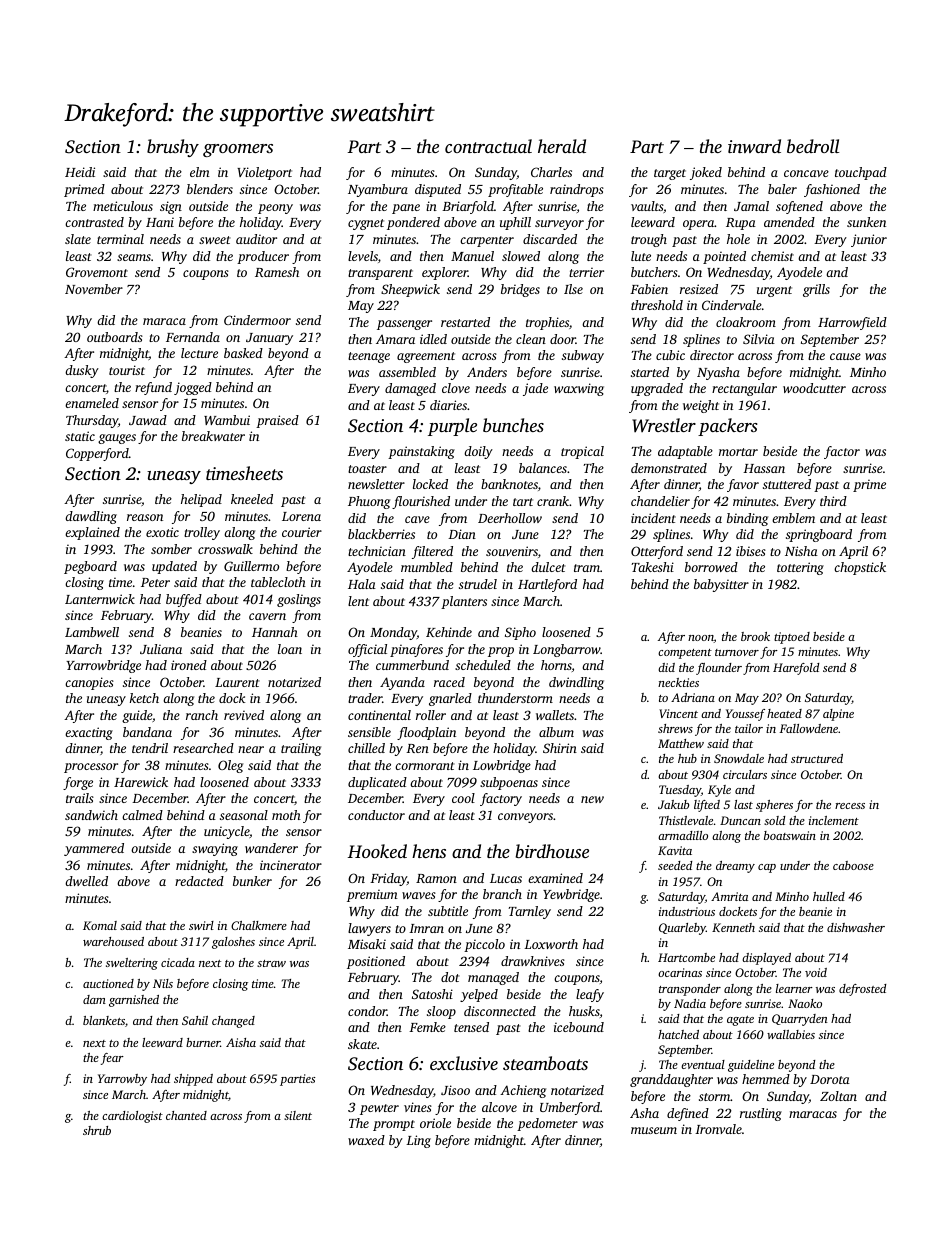 Image resolution: width=952 pixels, height=1233 pixels. Describe the element at coordinates (173, 148) in the image. I see `brushy` at that location.
